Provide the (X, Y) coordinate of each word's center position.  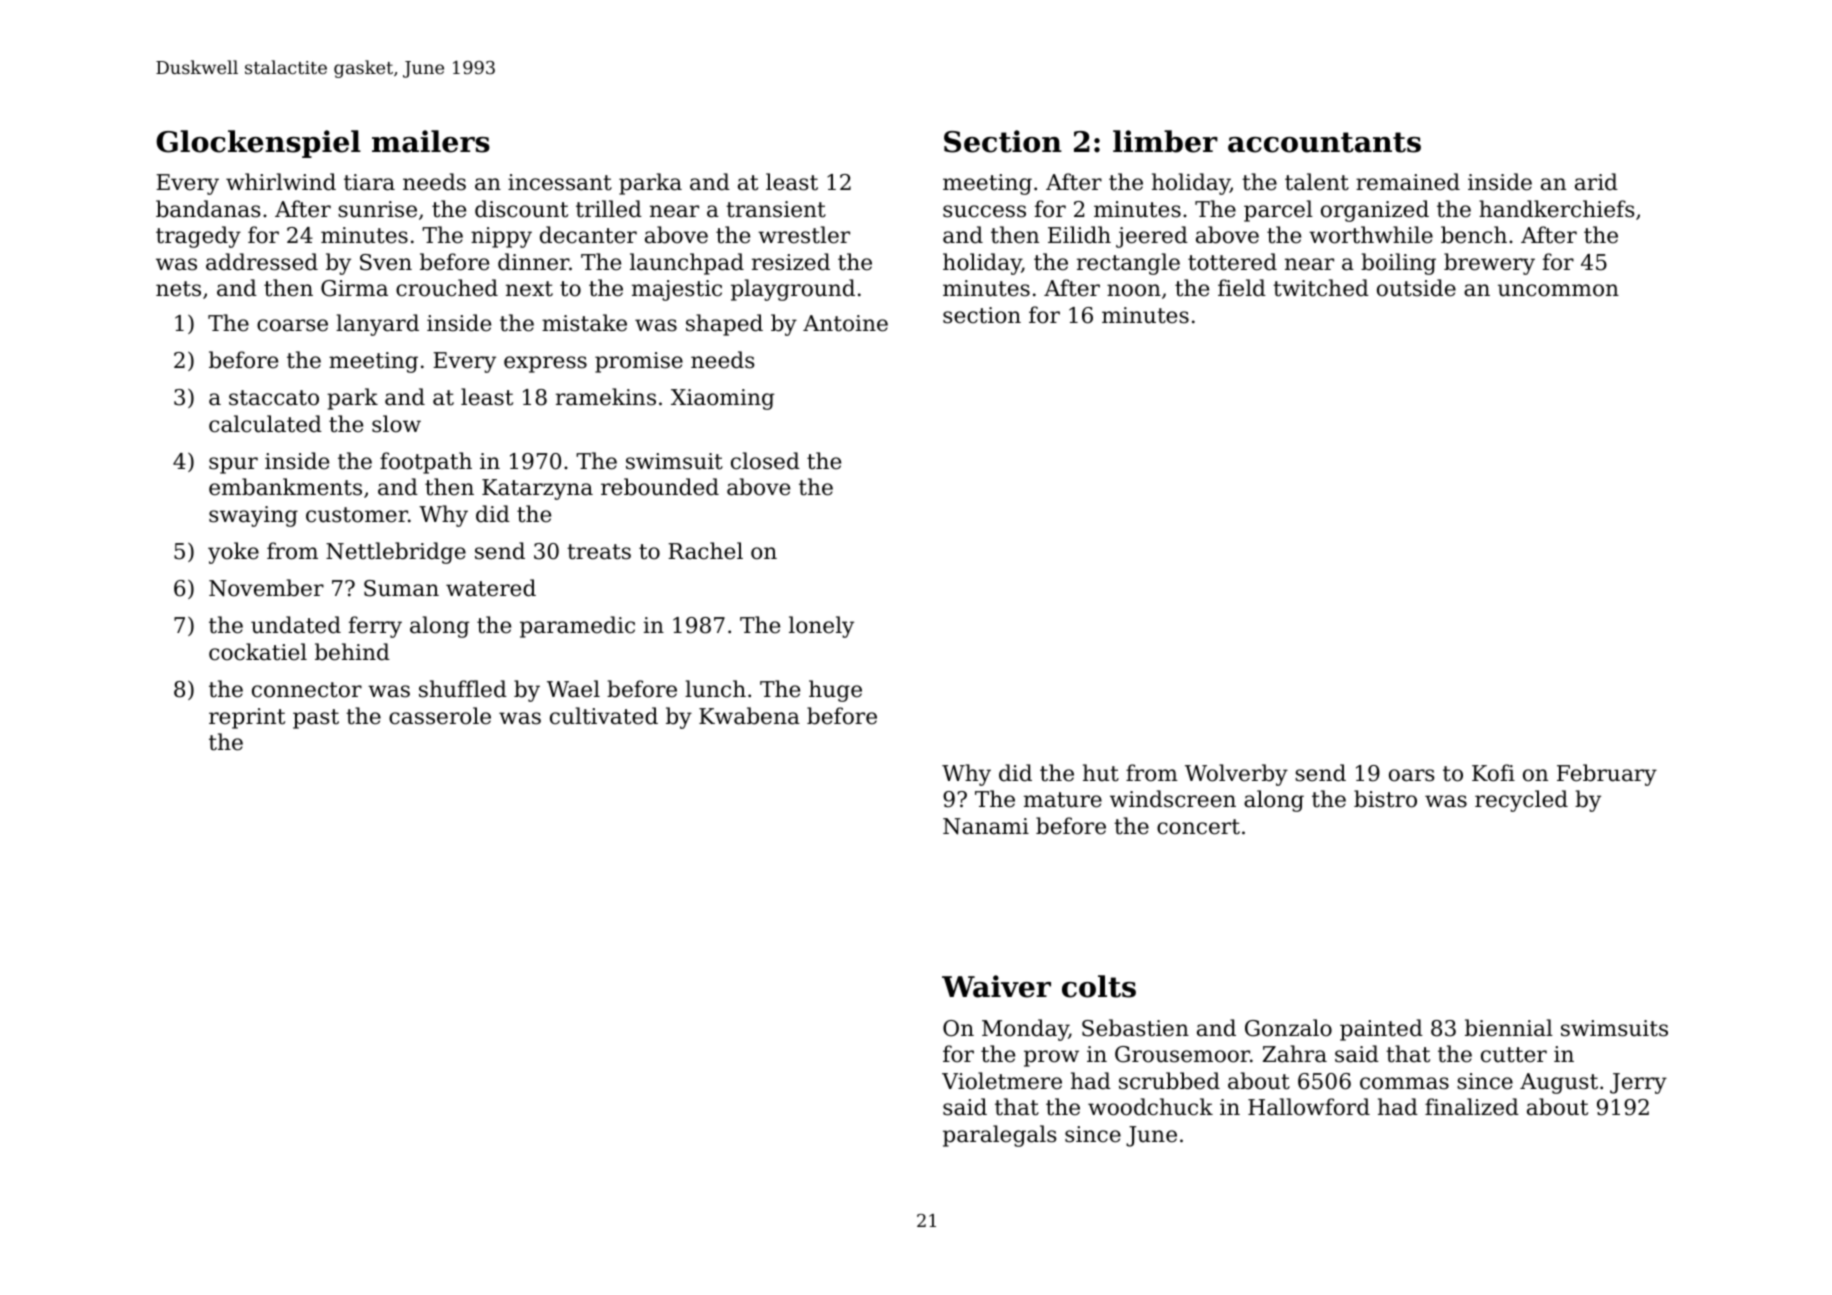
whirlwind (281, 182)
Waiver (996, 986)
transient (776, 209)
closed (765, 461)
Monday (1025, 1030)
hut (1101, 773)
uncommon (1558, 290)
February (1607, 775)
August (1559, 1083)
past (316, 719)
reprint (247, 718)
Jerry (1638, 1083)
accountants (1324, 142)
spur (233, 465)
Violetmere (1002, 1081)
